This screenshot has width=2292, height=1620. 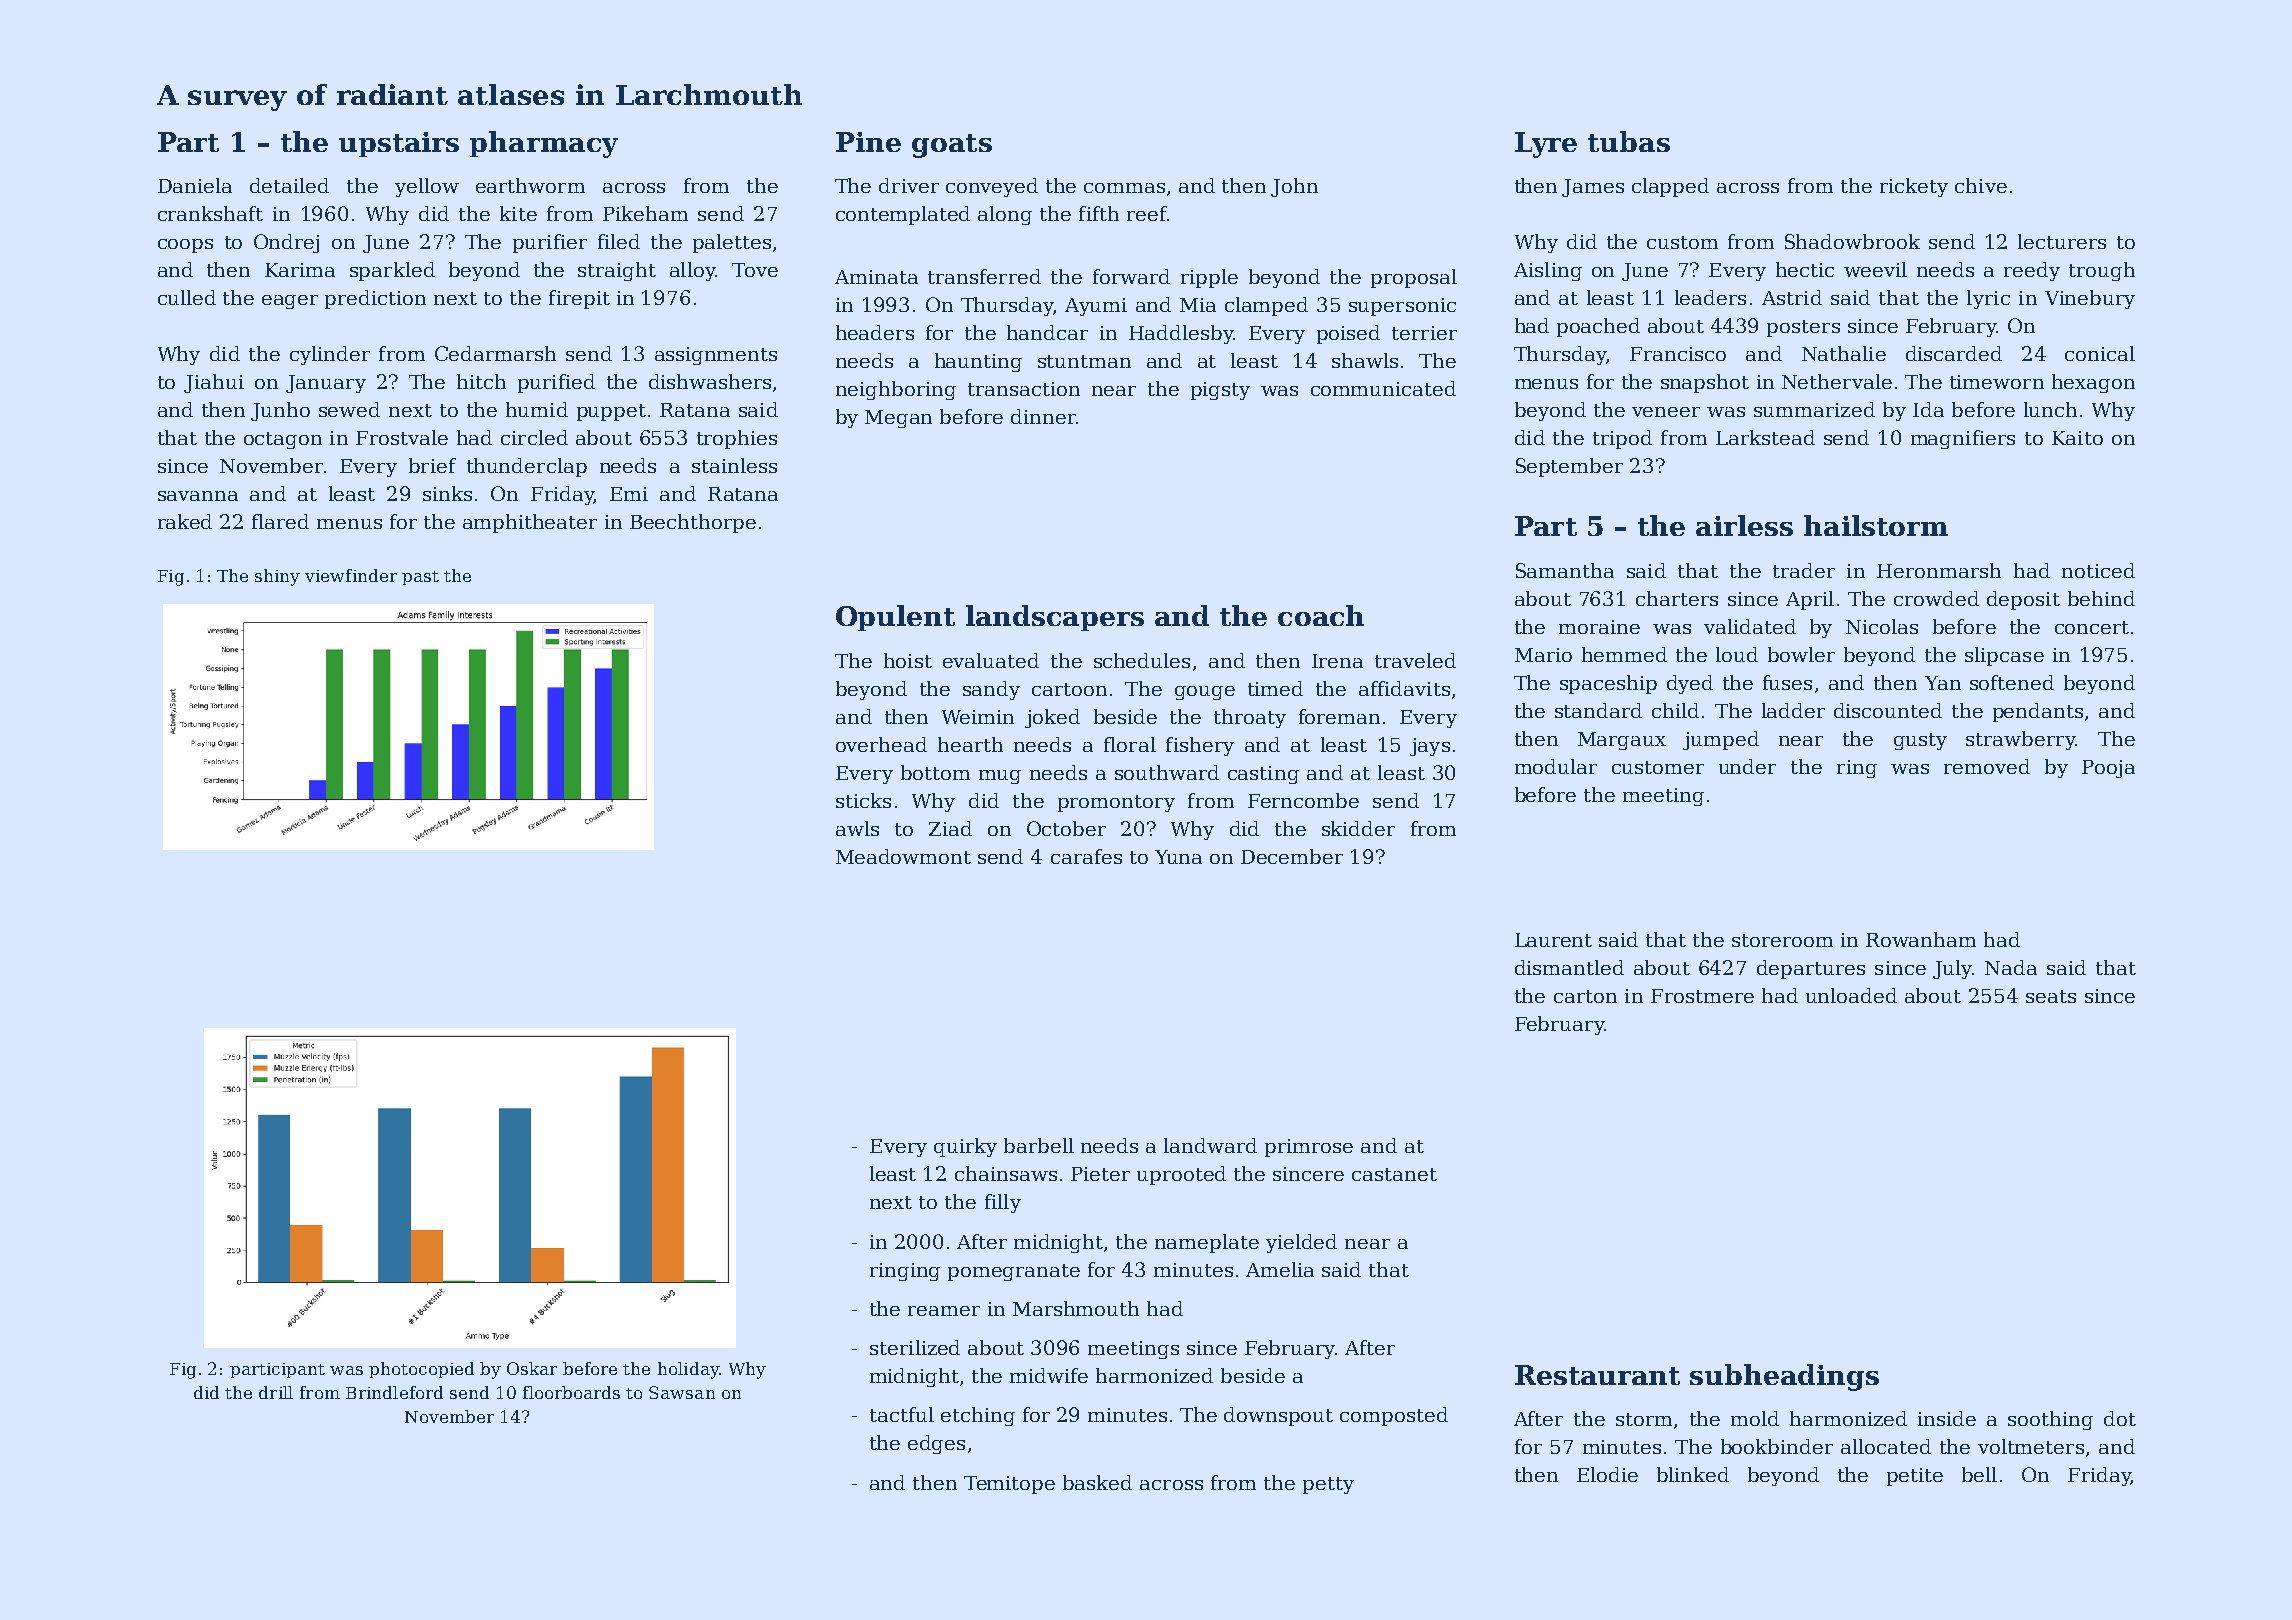 What do you see at coordinates (1006, 1173) in the screenshot?
I see `chainsaws` at bounding box center [1006, 1173].
